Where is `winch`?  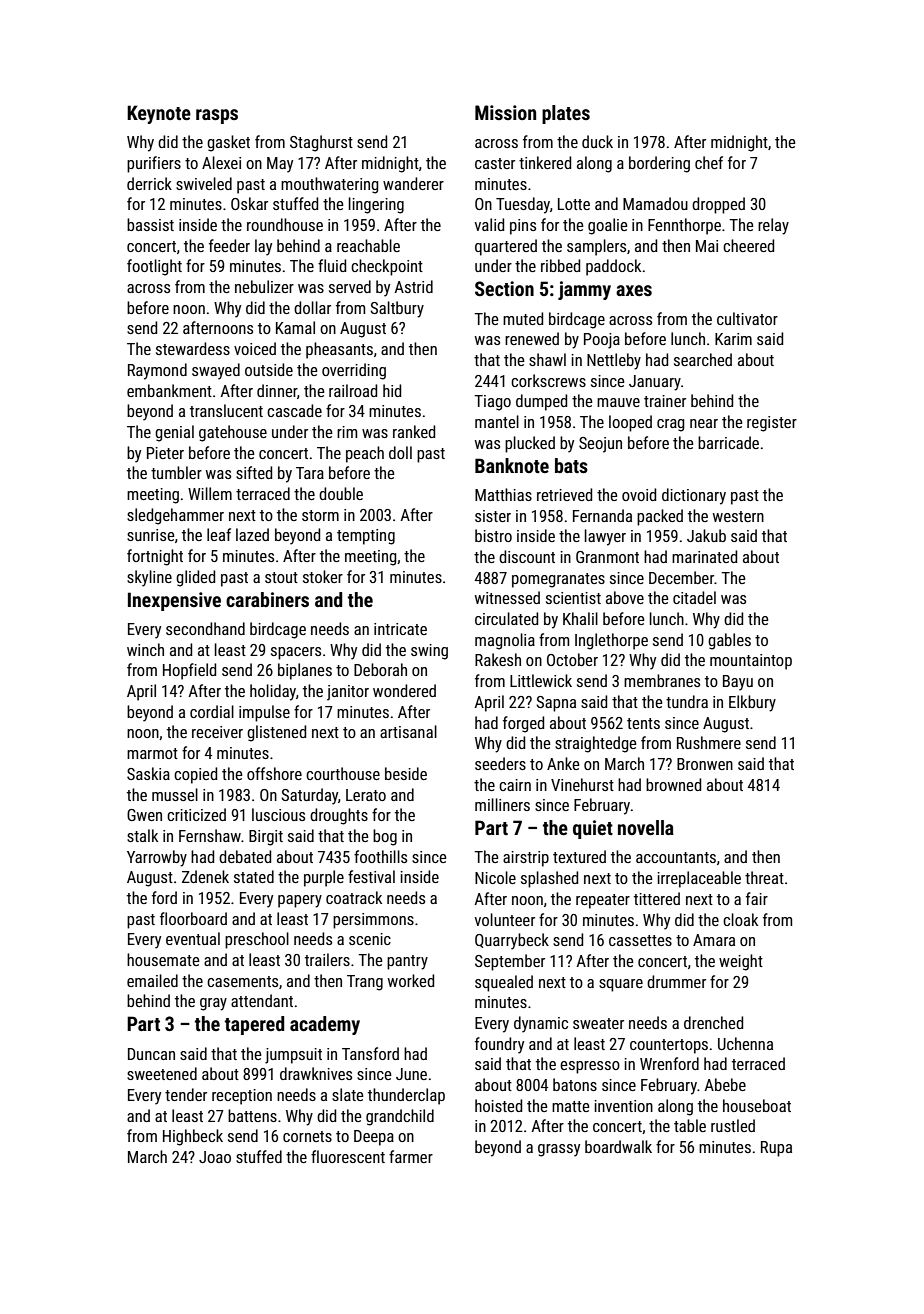
winch is located at coordinates (145, 649).
